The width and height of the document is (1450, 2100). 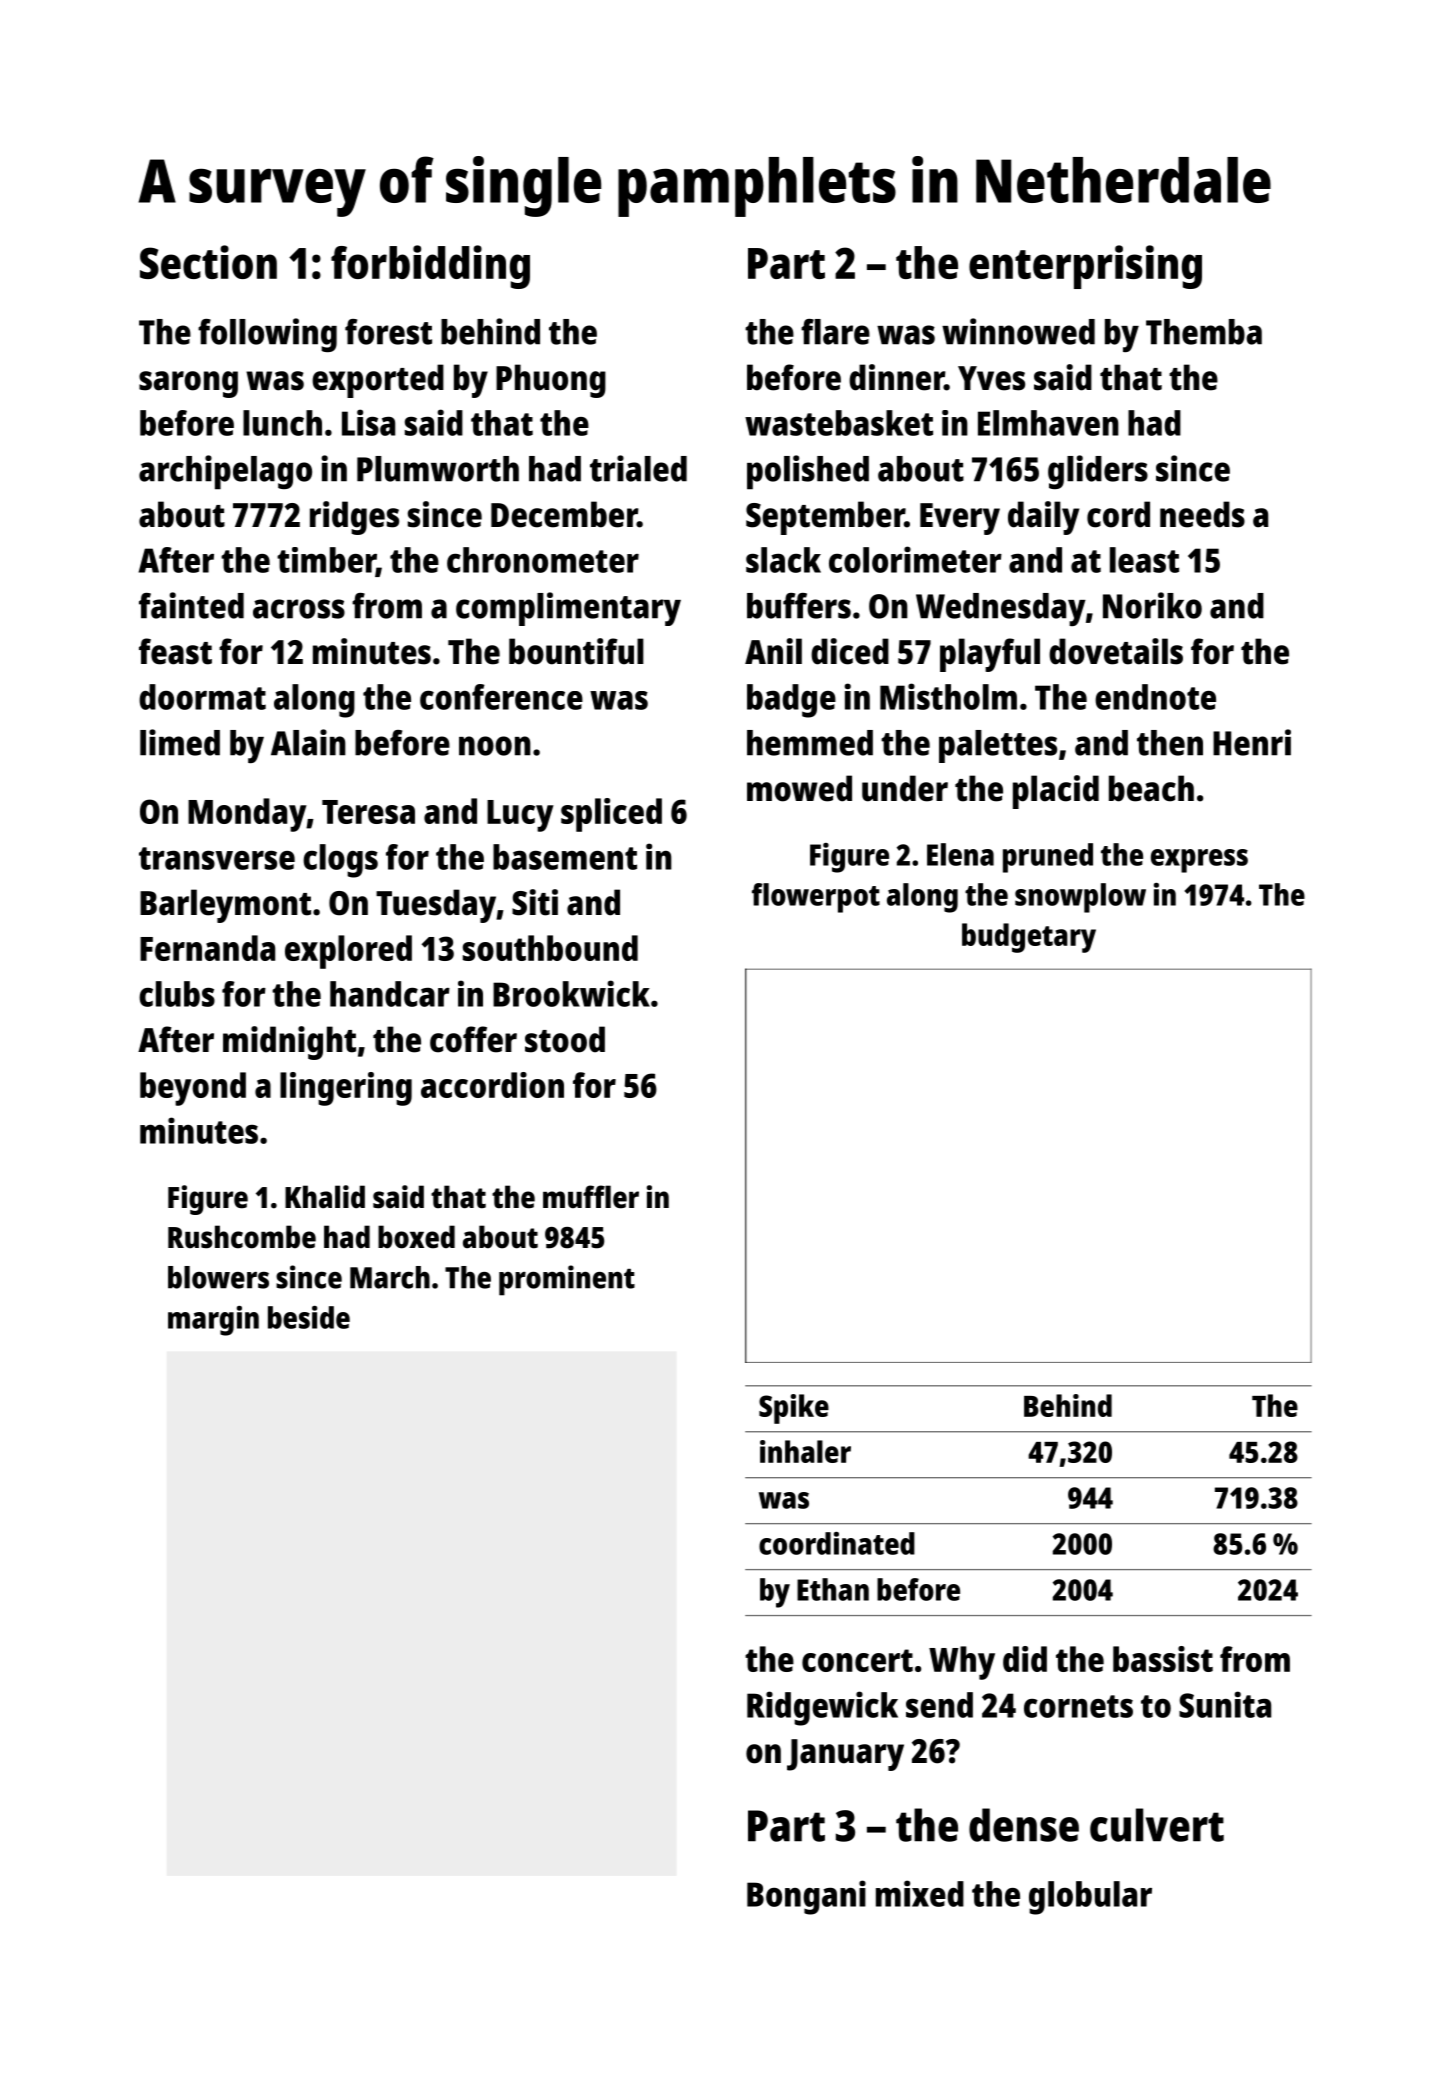 What do you see at coordinates (225, 472) in the document?
I see `archipelago` at bounding box center [225, 472].
